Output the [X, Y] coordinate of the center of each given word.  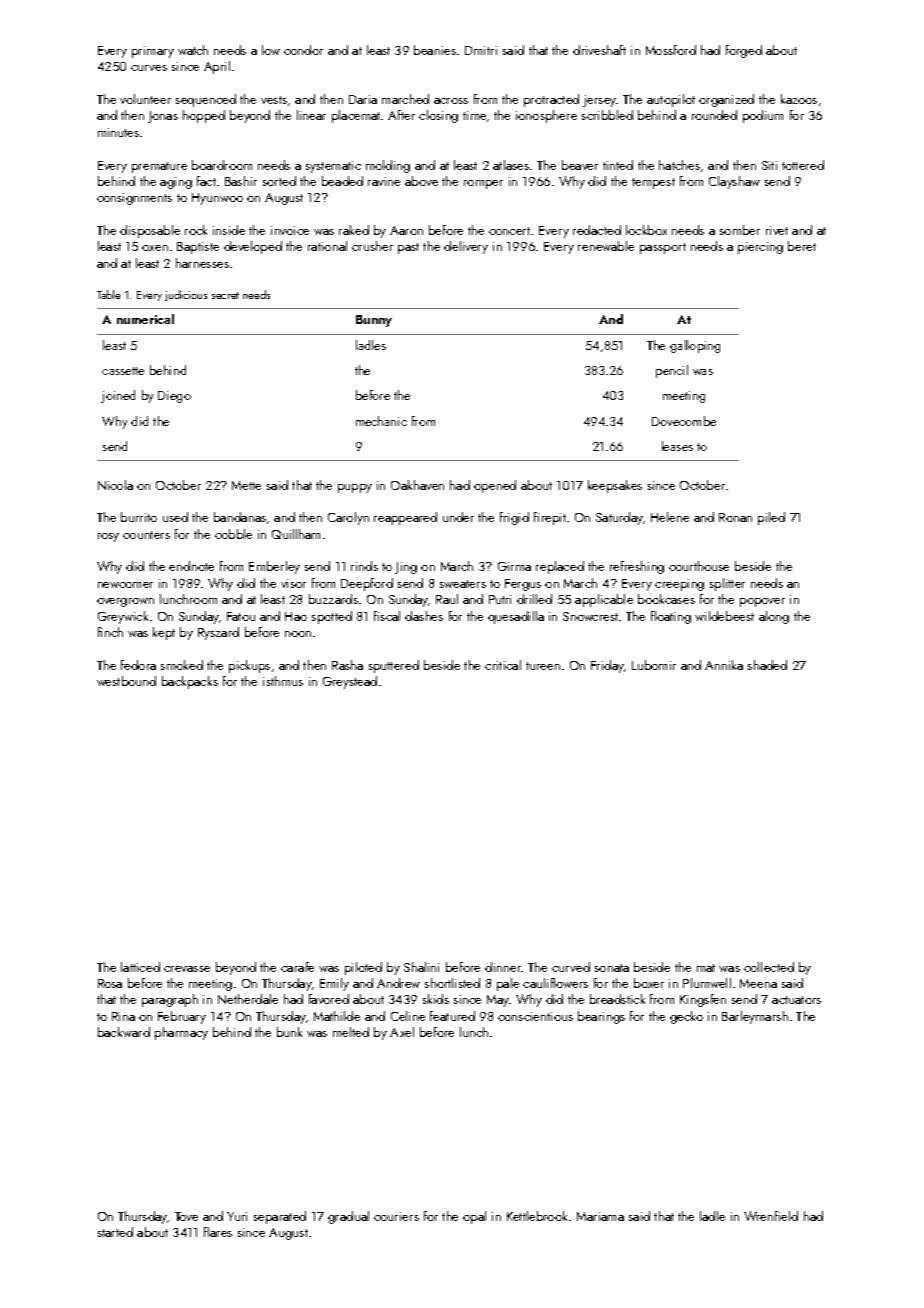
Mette [246, 485]
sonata [612, 968]
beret [802, 246]
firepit [550, 518]
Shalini [421, 967]
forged [744, 51]
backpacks [190, 682]
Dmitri [481, 50]
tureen [543, 666]
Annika [724, 665]
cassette [123, 371]
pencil [672, 371]
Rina [123, 1016]
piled [771, 518]
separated [280, 1217]
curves [149, 68]
